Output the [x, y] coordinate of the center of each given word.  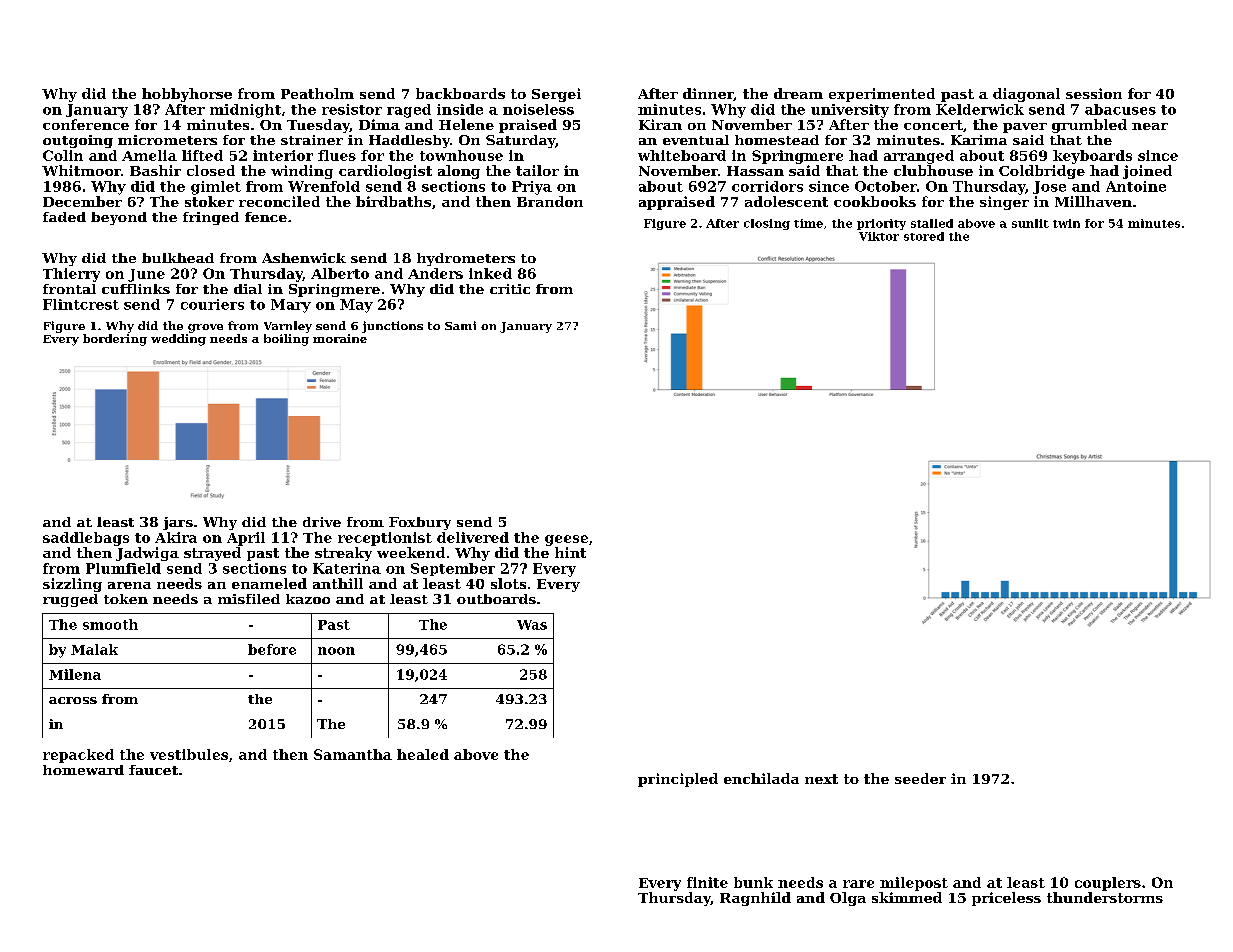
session [1094, 93]
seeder [920, 778]
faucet [153, 770]
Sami [460, 325]
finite [707, 882]
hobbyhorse [187, 95]
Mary [291, 306]
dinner [708, 94]
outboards [496, 599]
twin [1066, 223]
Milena [75, 674]
